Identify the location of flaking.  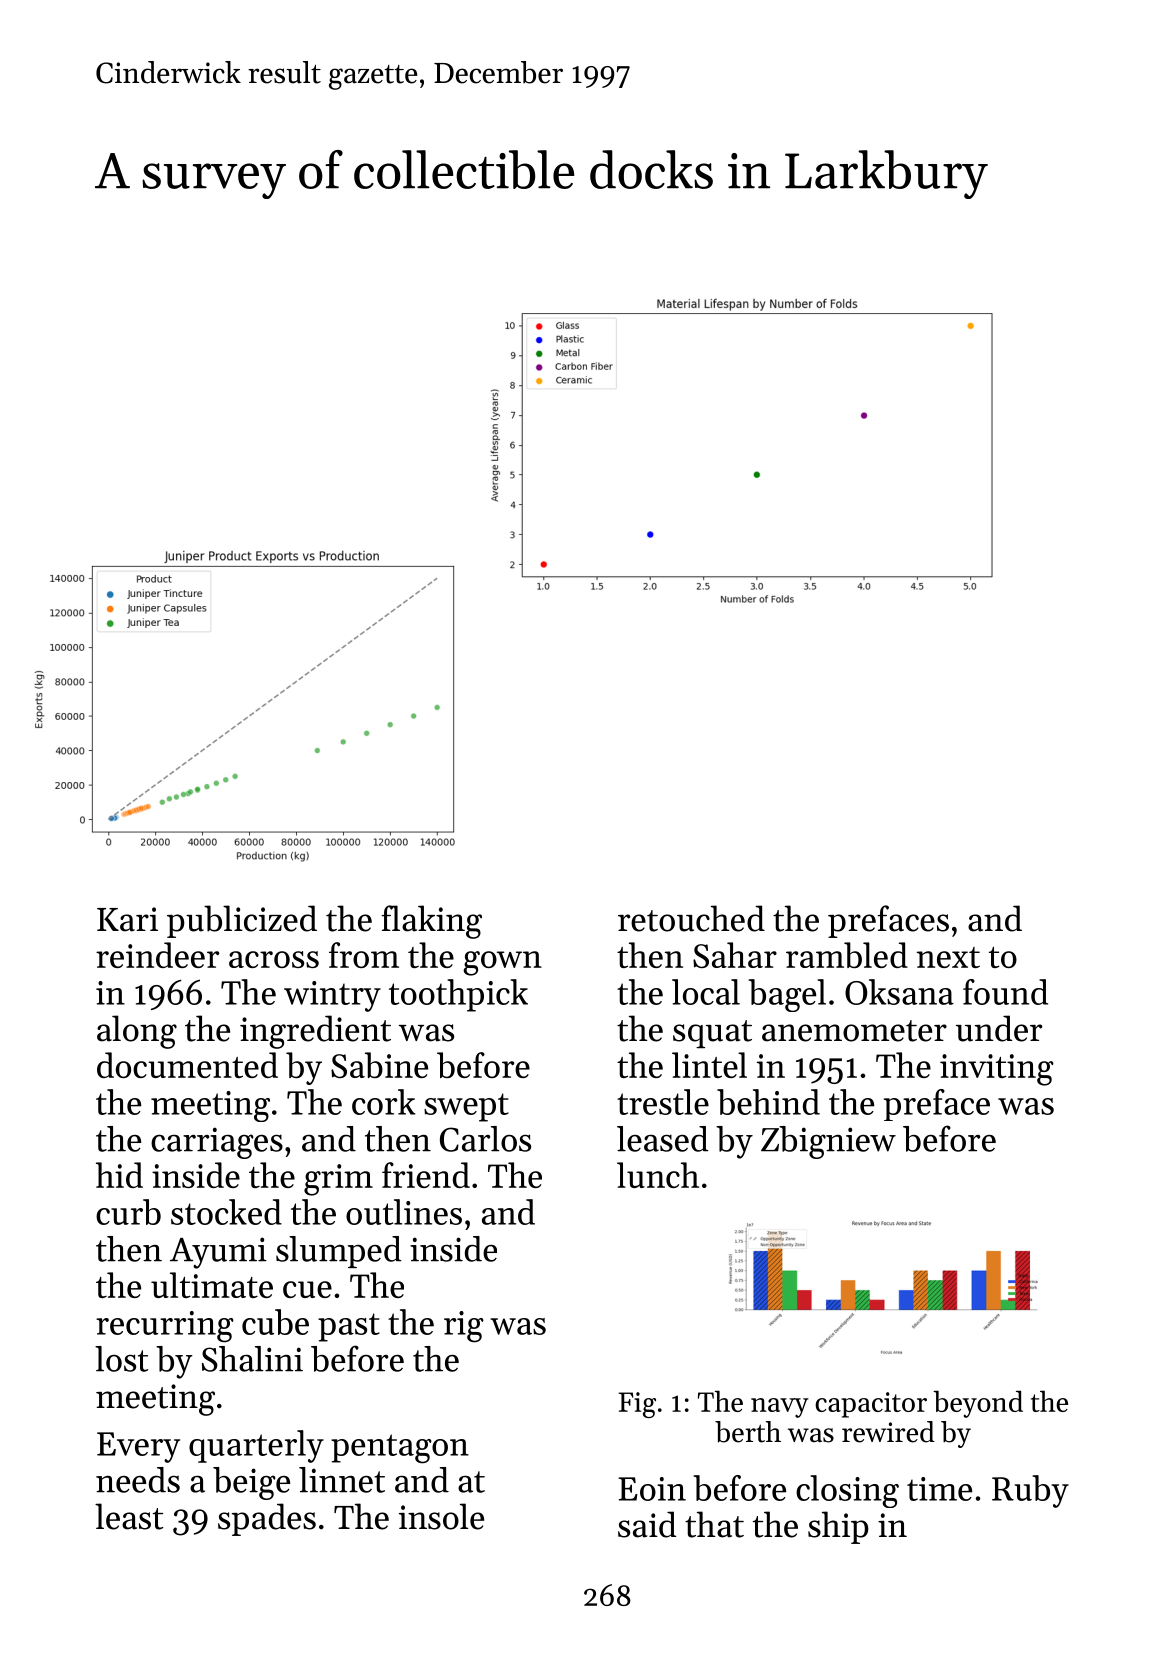
(431, 922).
